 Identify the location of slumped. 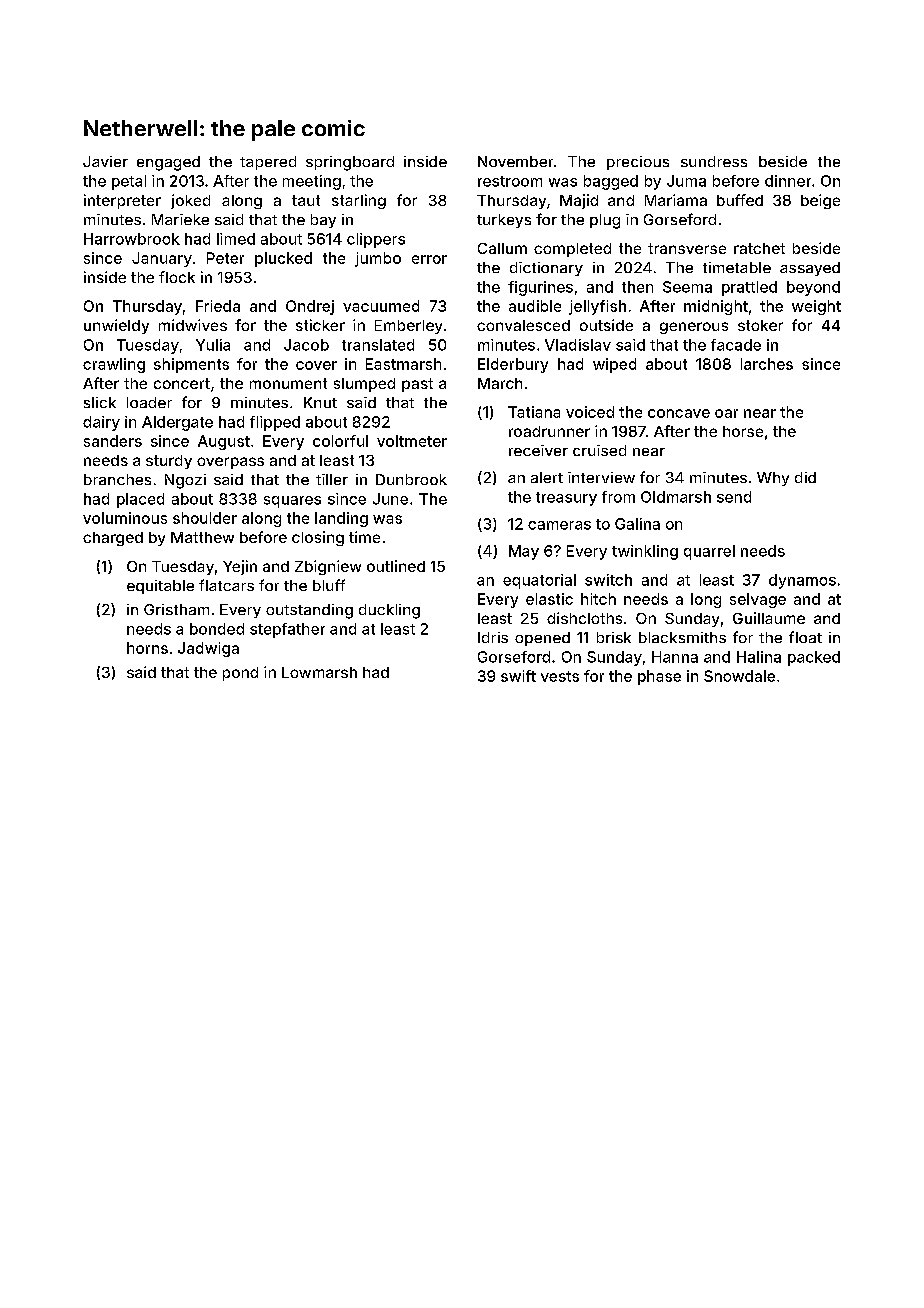
(364, 385).
